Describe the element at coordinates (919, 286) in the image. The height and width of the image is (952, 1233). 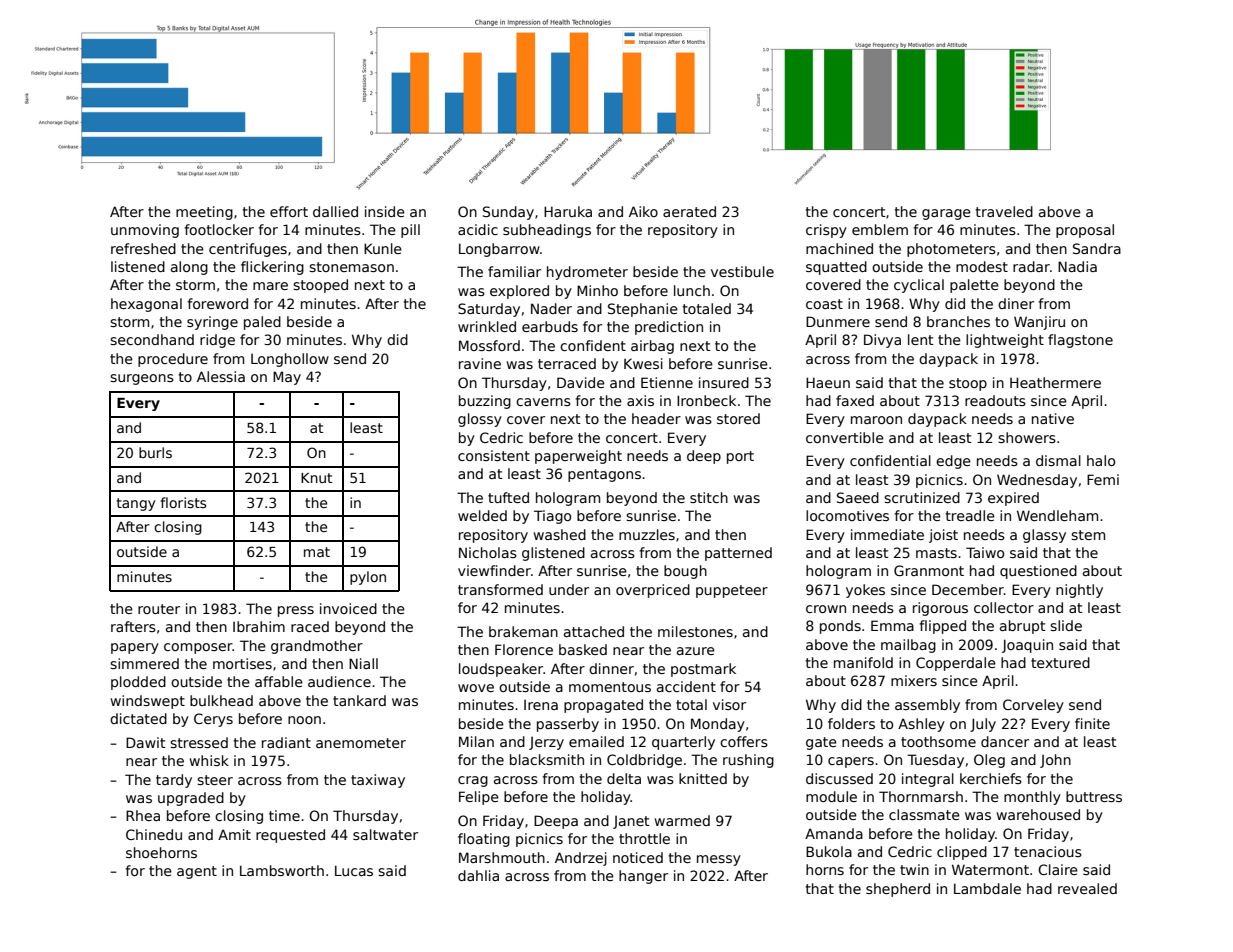
I see `cyclical` at that location.
